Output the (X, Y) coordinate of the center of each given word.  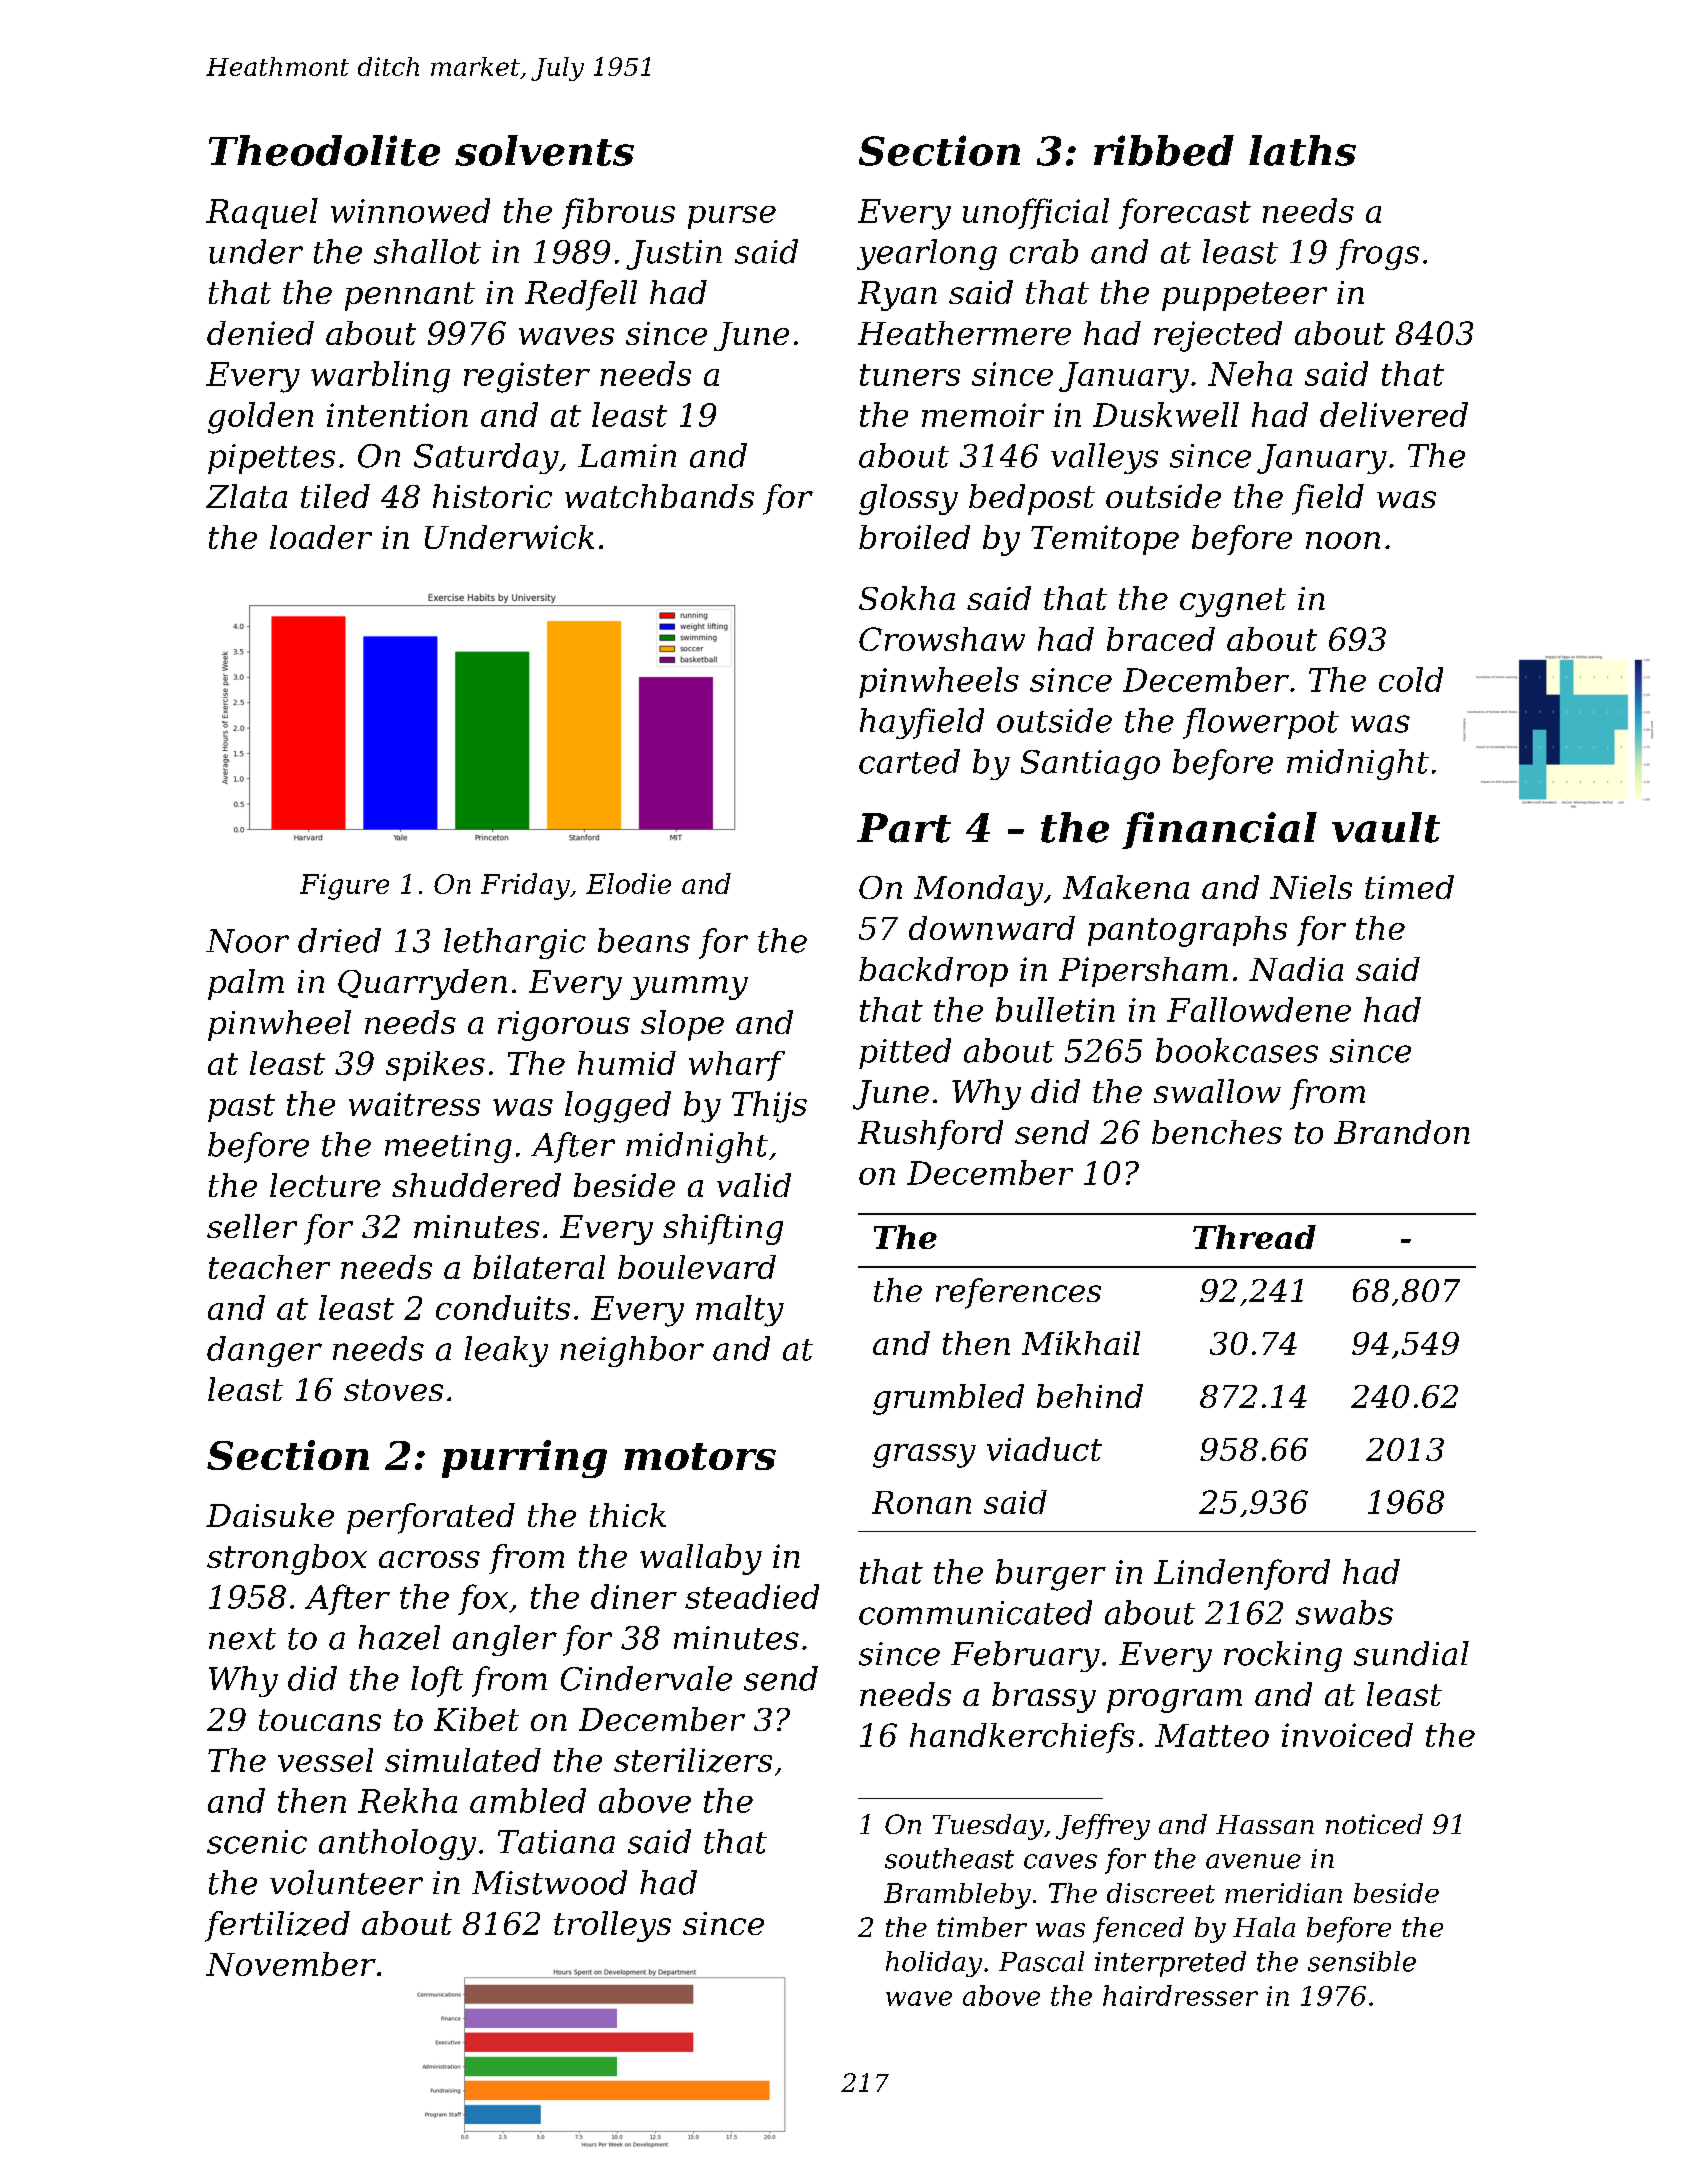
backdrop (933, 972)
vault (1386, 827)
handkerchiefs (1022, 1738)
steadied (752, 1596)
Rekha (407, 1800)
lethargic (515, 943)
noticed (1374, 1824)
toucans (320, 1720)
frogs (1377, 254)
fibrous (618, 213)
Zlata (246, 496)
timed (1409, 887)
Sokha (907, 598)
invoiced (1347, 1735)
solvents (544, 150)
